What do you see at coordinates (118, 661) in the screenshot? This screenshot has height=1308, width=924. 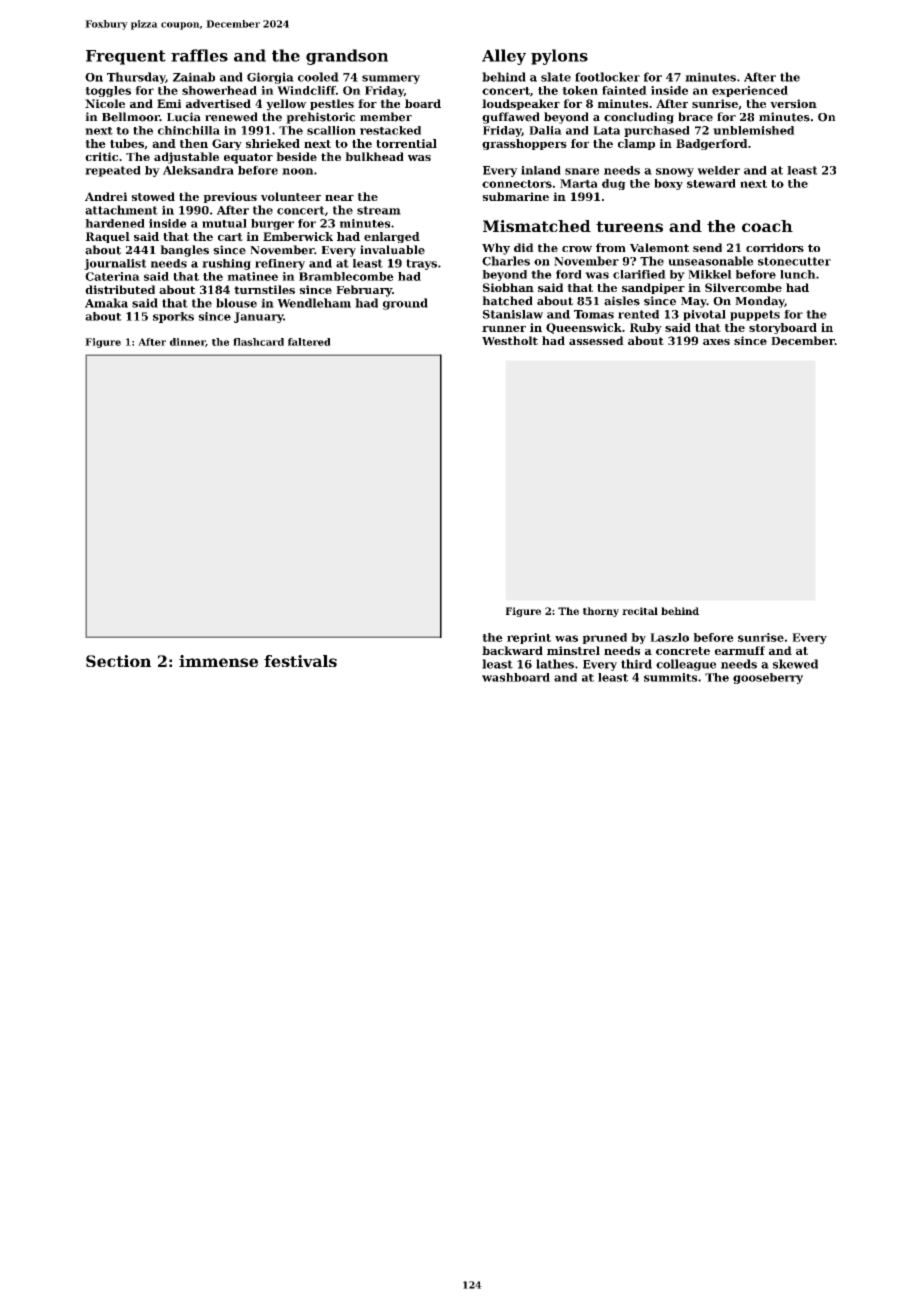 I see `Section` at bounding box center [118, 661].
